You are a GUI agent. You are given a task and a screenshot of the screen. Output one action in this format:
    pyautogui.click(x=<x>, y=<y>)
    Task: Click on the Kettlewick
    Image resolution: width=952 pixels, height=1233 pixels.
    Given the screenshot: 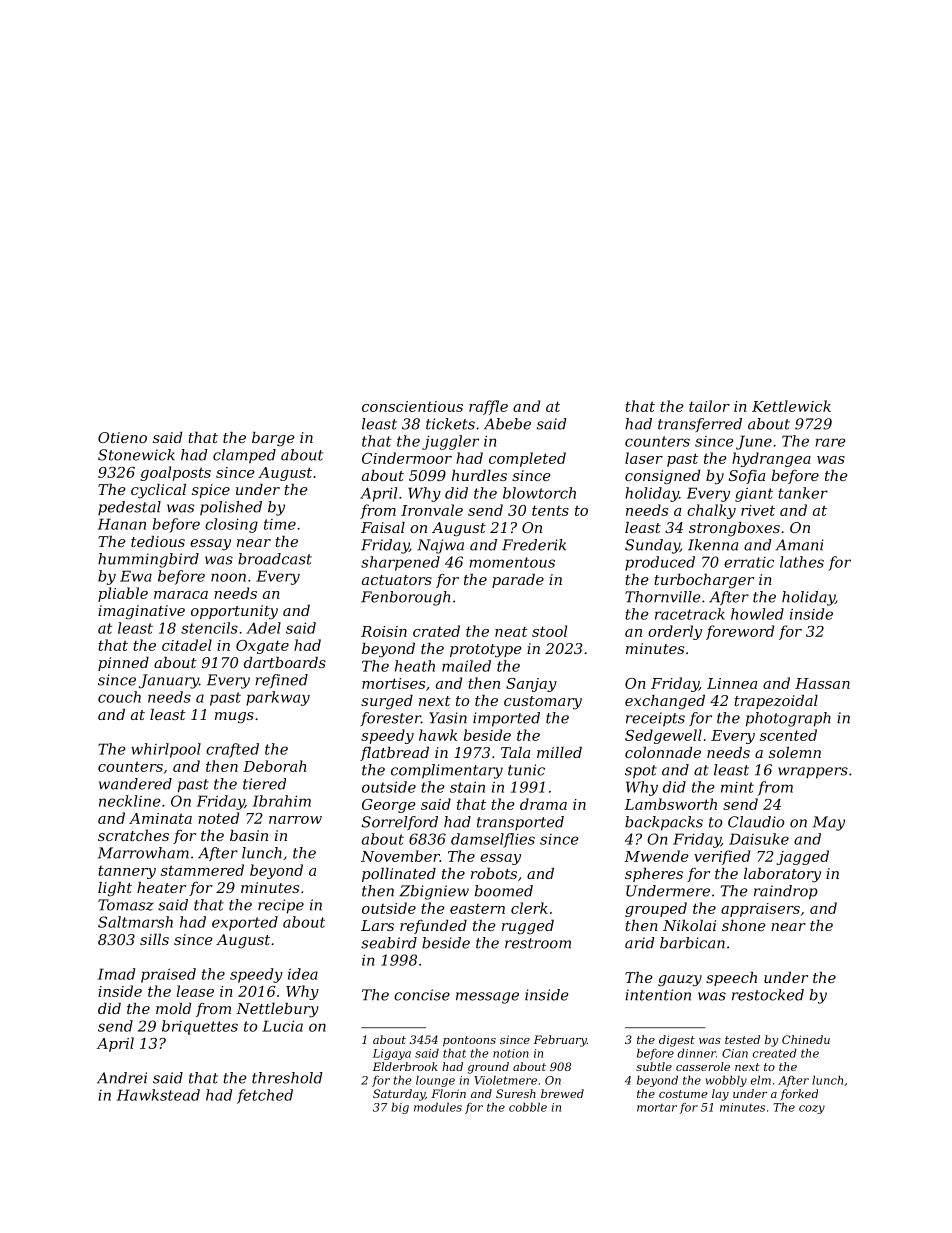 What is the action you would take?
    pyautogui.click(x=791, y=406)
